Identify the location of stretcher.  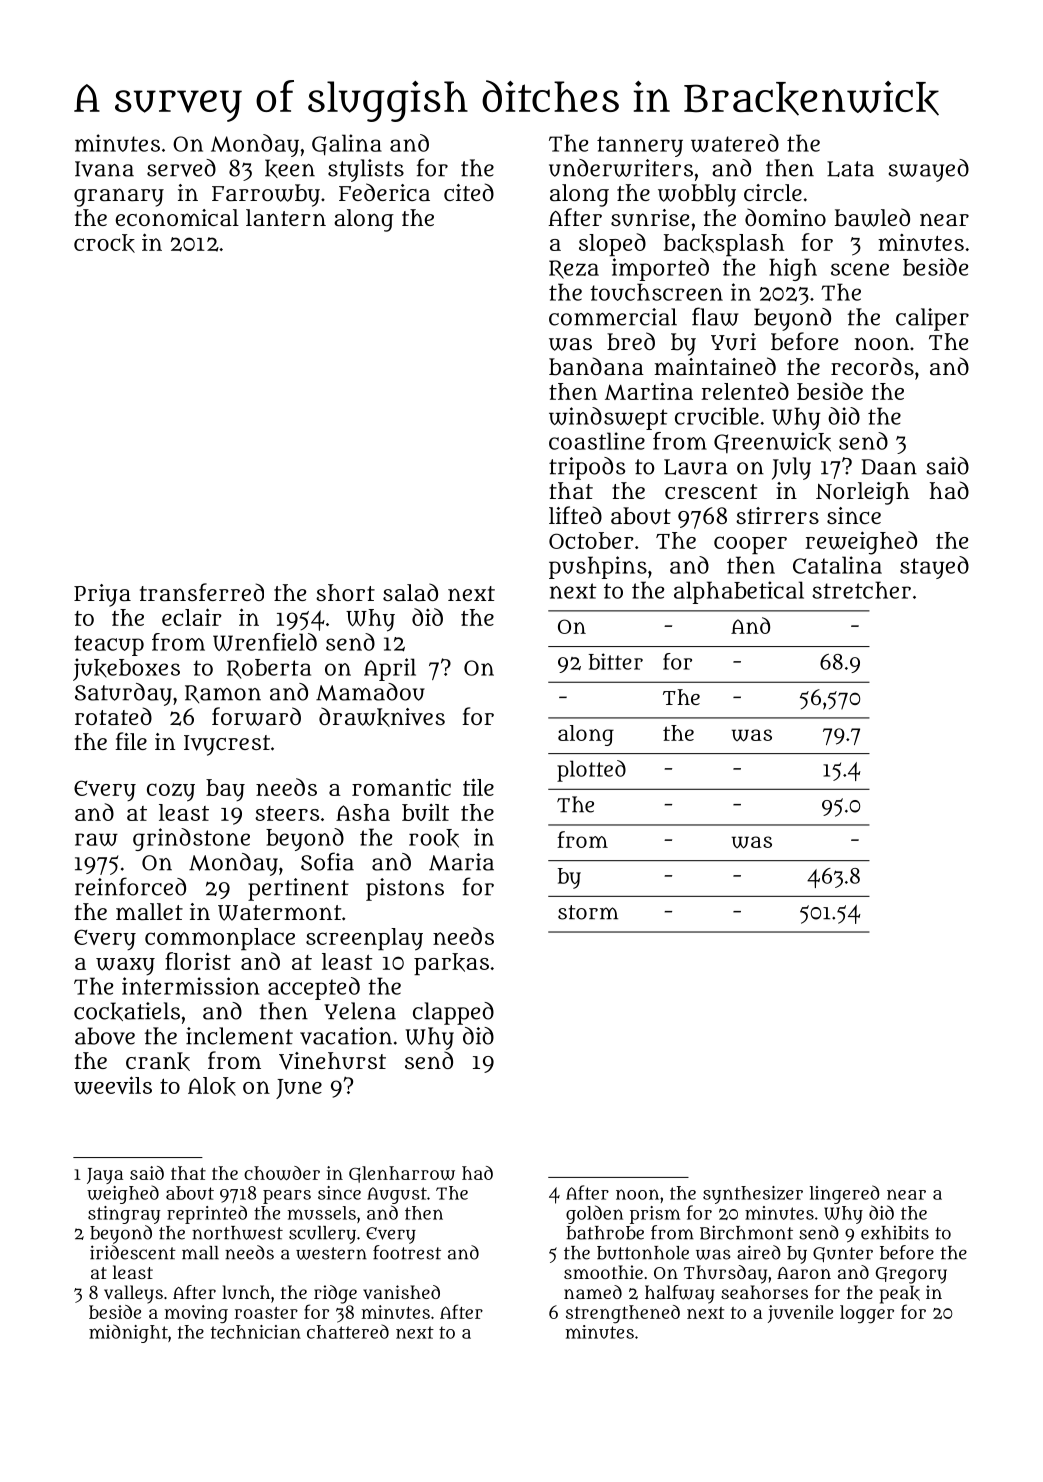
(861, 590).
